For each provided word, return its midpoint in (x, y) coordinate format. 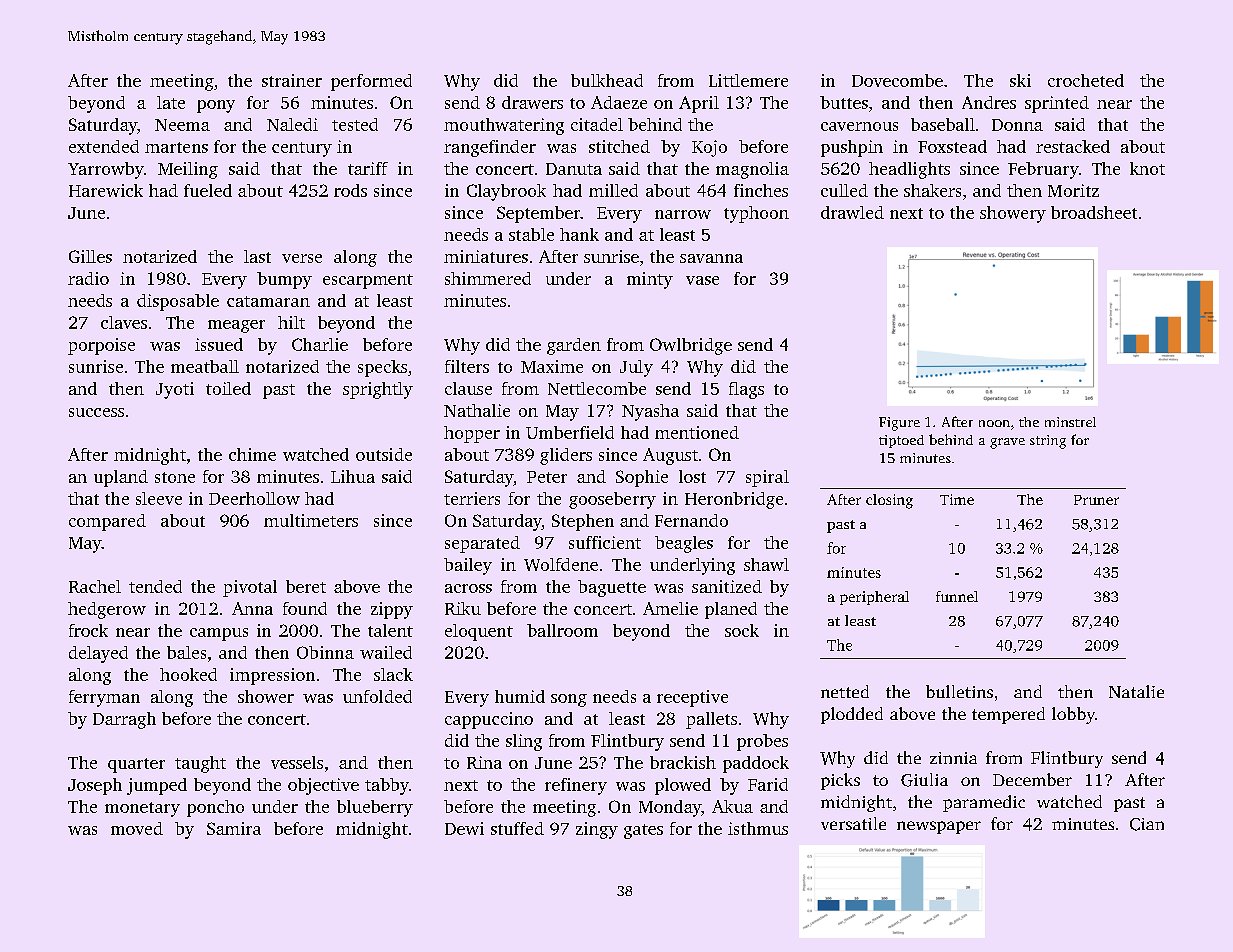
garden (574, 346)
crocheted (1086, 80)
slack (393, 674)
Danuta (574, 169)
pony (216, 106)
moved (137, 828)
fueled (208, 190)
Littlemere (748, 80)
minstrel (1070, 422)
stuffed (517, 828)
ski (1020, 80)
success (96, 412)
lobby (1073, 715)
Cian (1147, 824)
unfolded (377, 696)
